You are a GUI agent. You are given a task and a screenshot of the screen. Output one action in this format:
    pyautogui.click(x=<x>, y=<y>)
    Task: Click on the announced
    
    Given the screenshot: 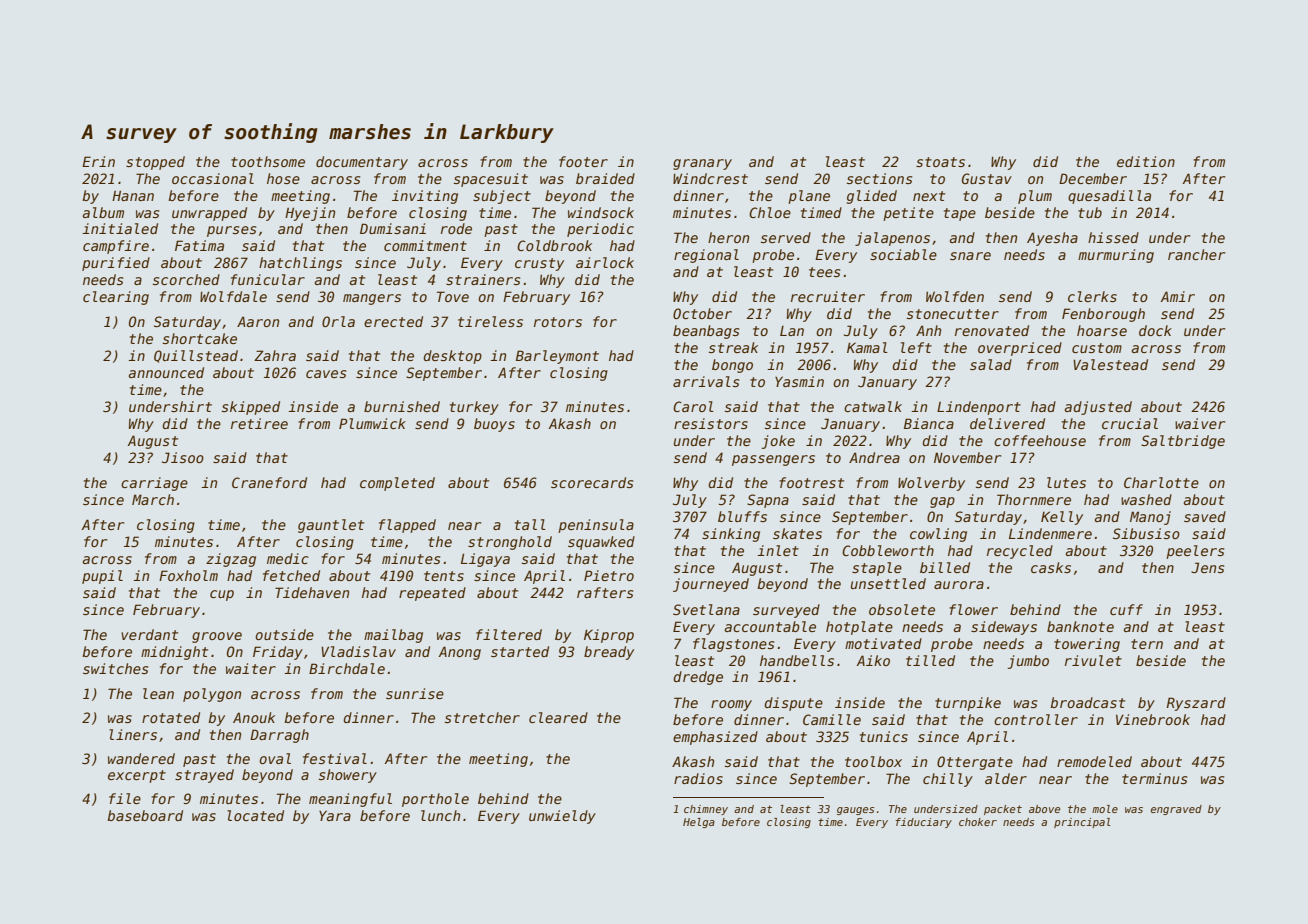 What is the action you would take?
    pyautogui.click(x=166, y=372)
